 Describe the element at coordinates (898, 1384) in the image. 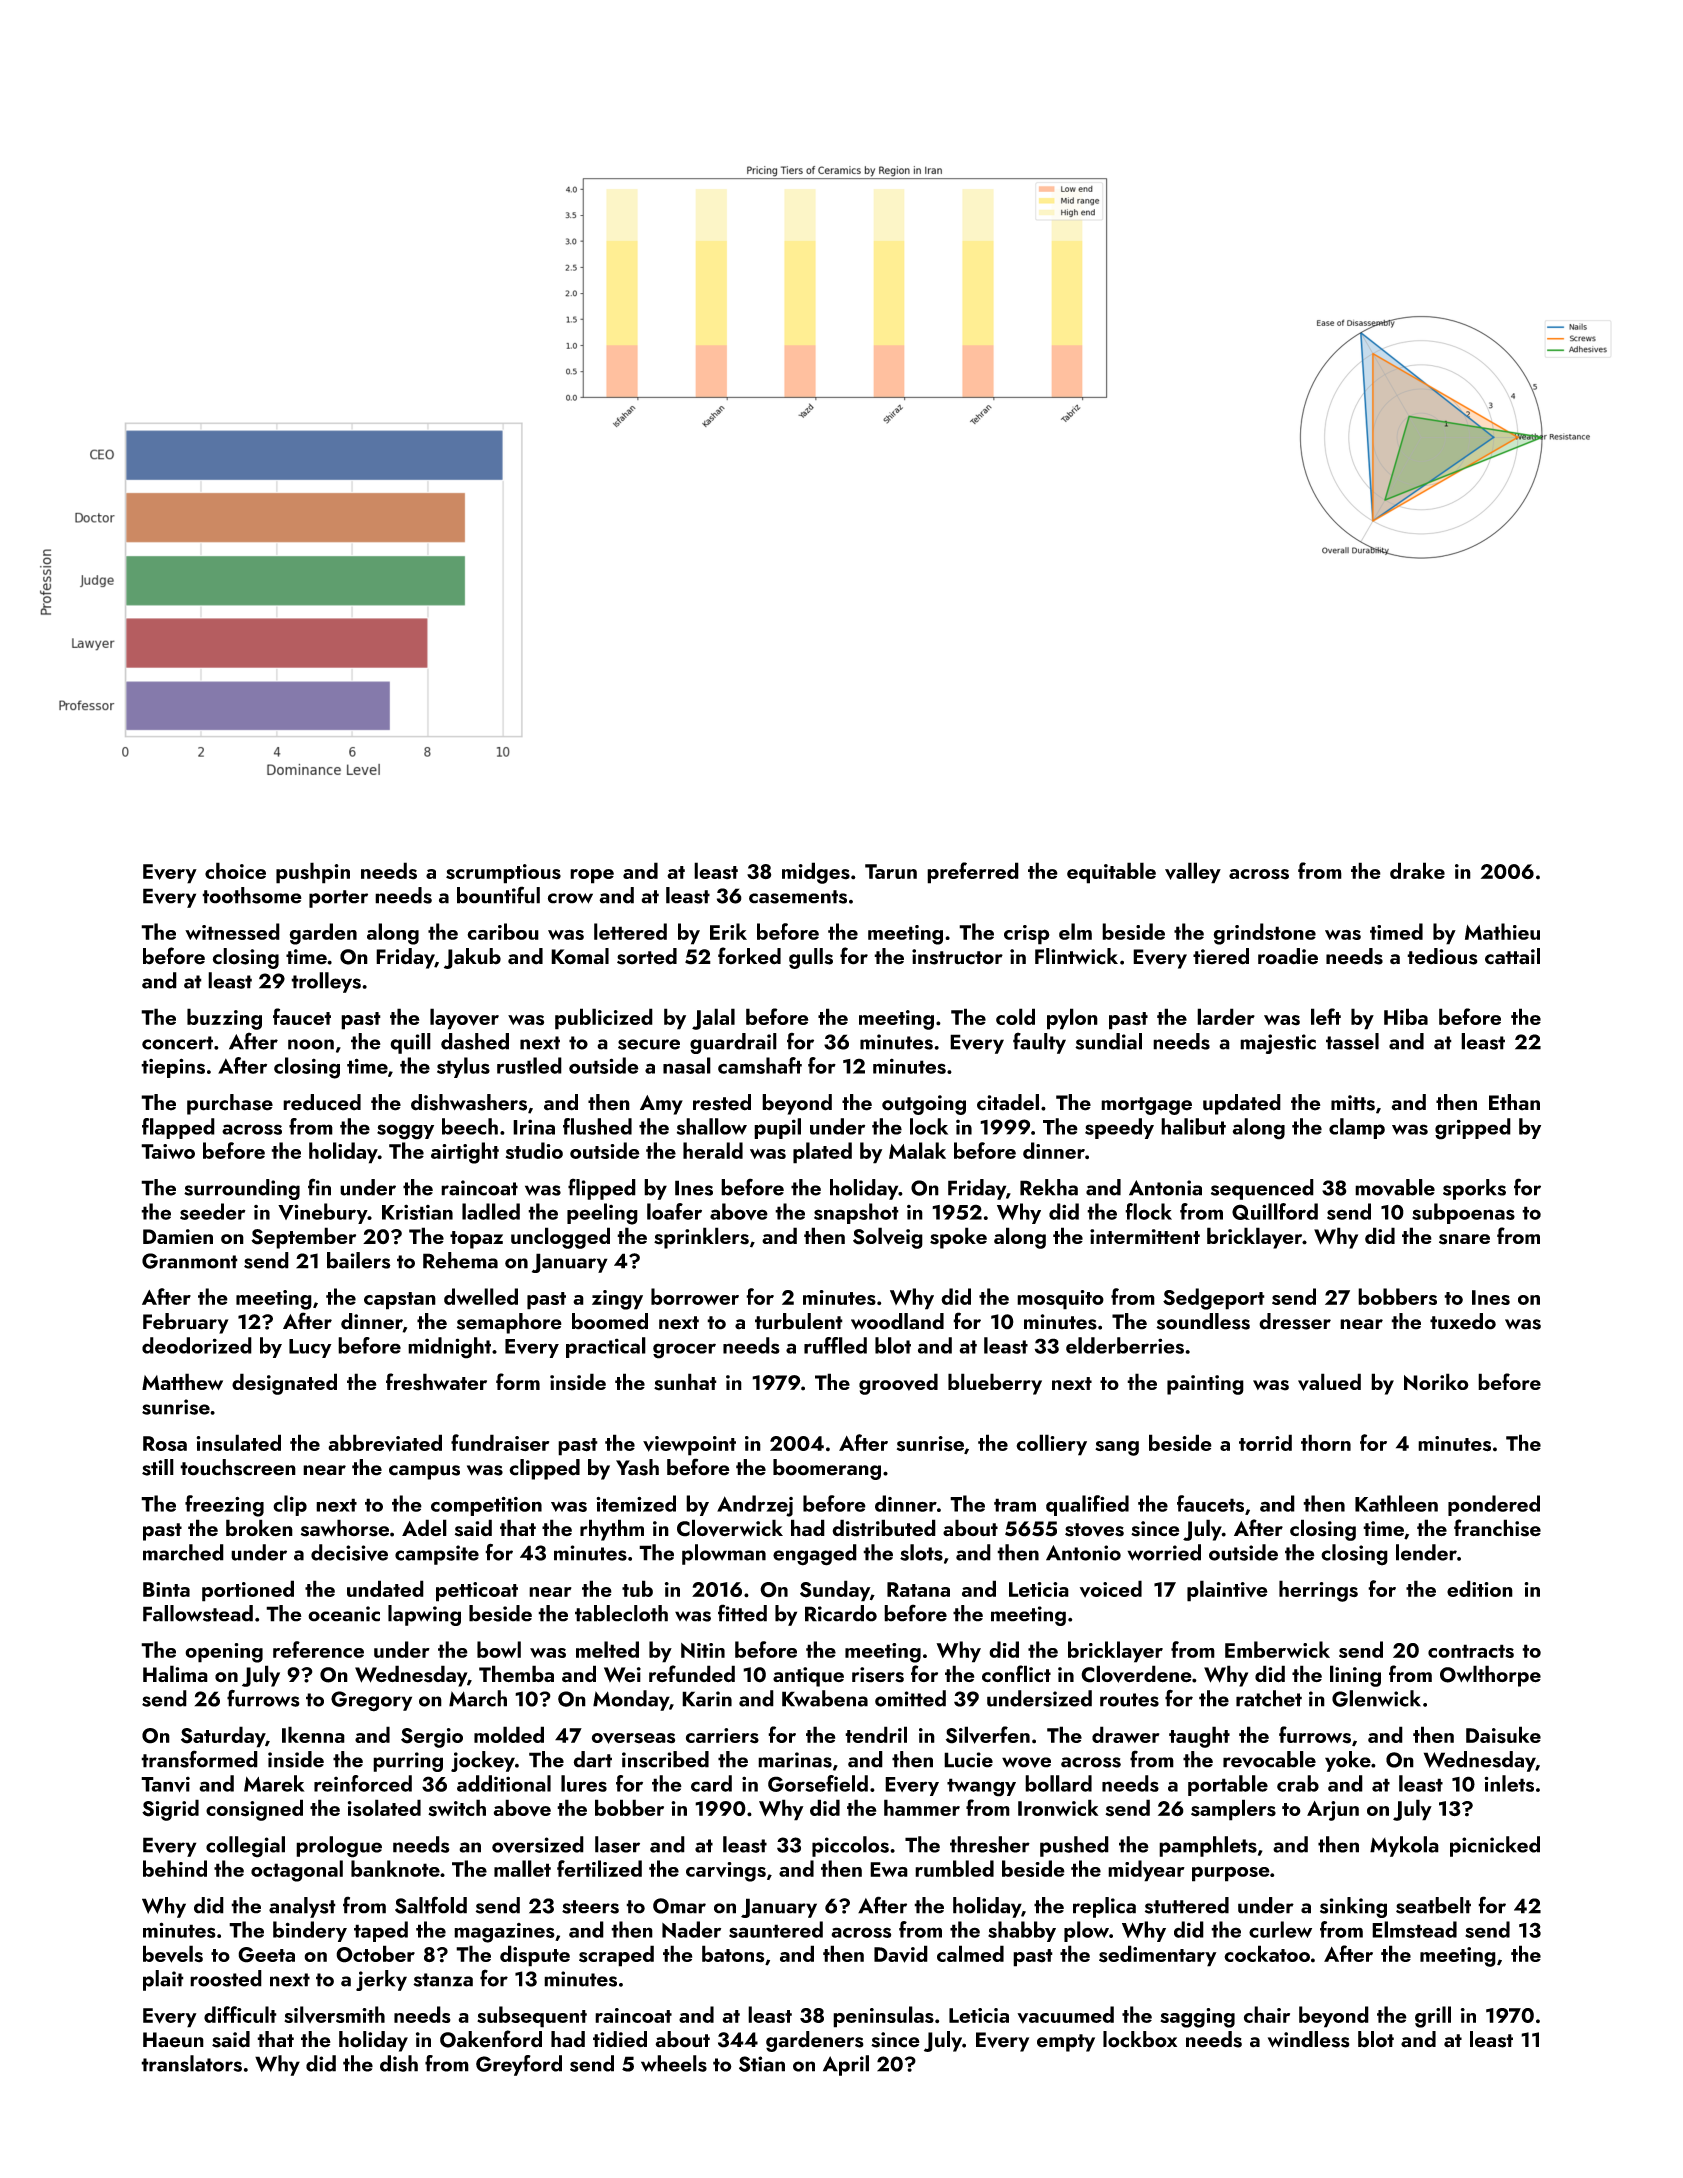

I see `grooved` at that location.
